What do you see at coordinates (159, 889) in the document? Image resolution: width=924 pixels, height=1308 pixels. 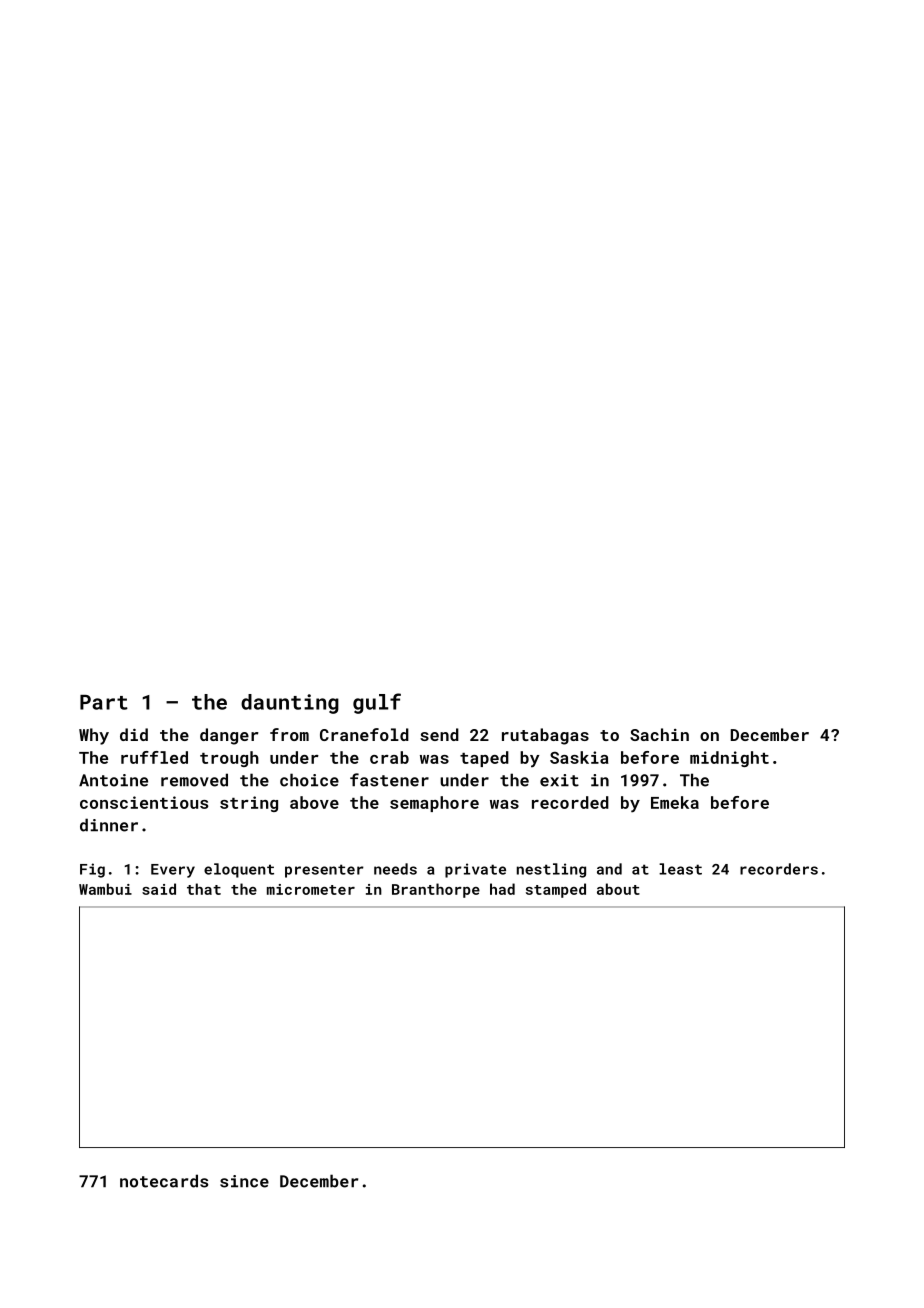 I see `said` at bounding box center [159, 889].
